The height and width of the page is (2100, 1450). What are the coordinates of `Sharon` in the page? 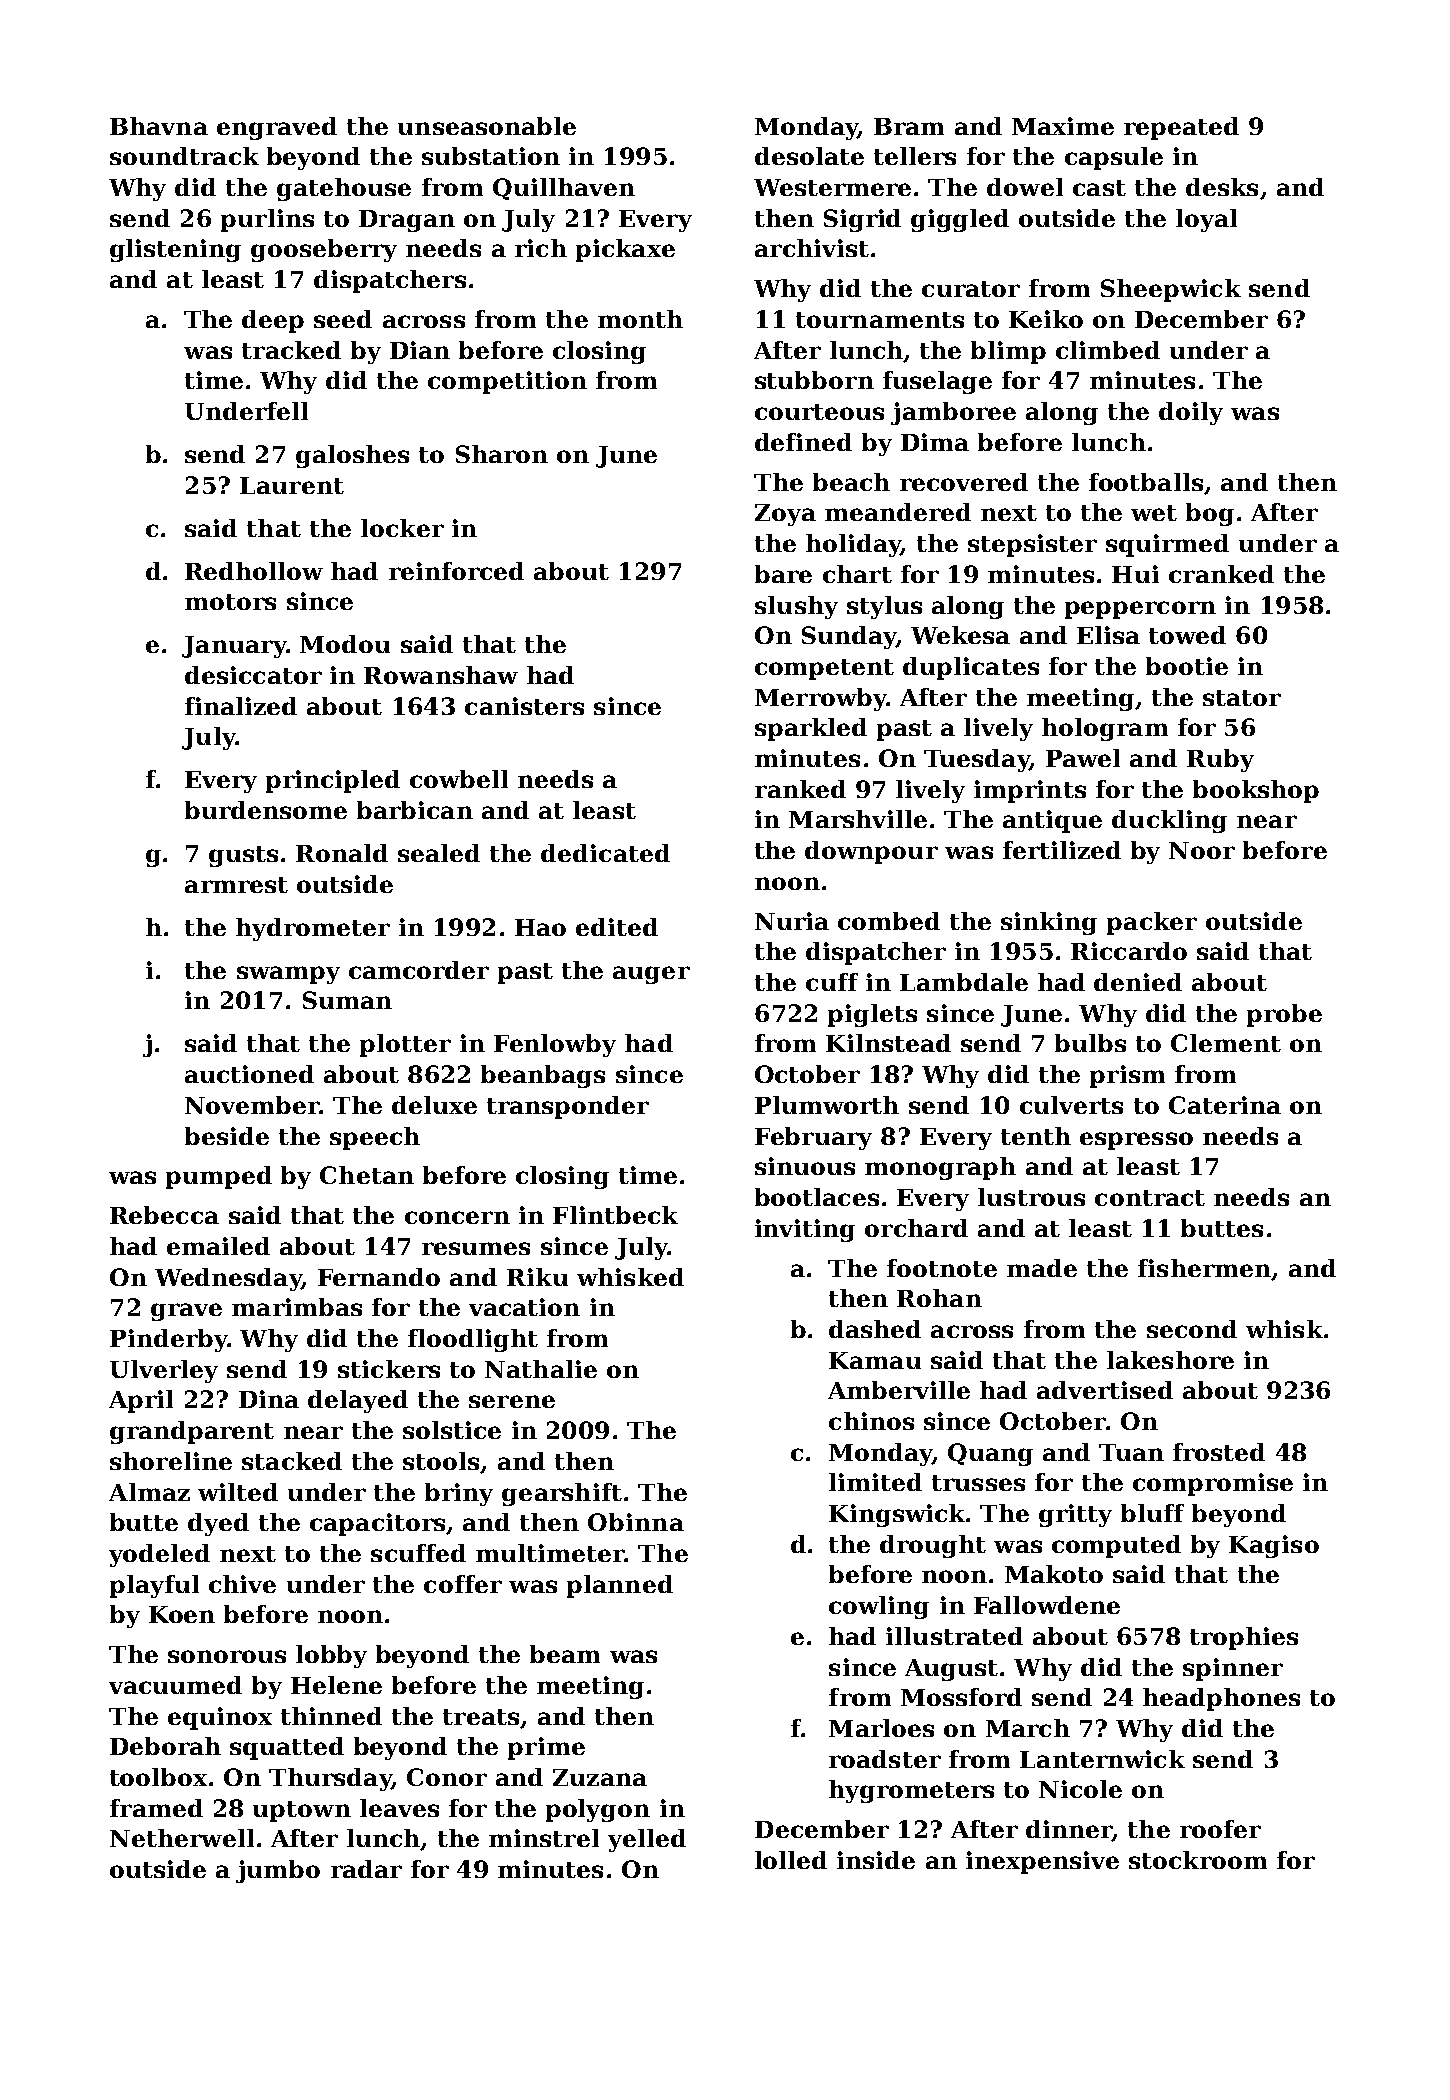 It's located at (502, 454).
